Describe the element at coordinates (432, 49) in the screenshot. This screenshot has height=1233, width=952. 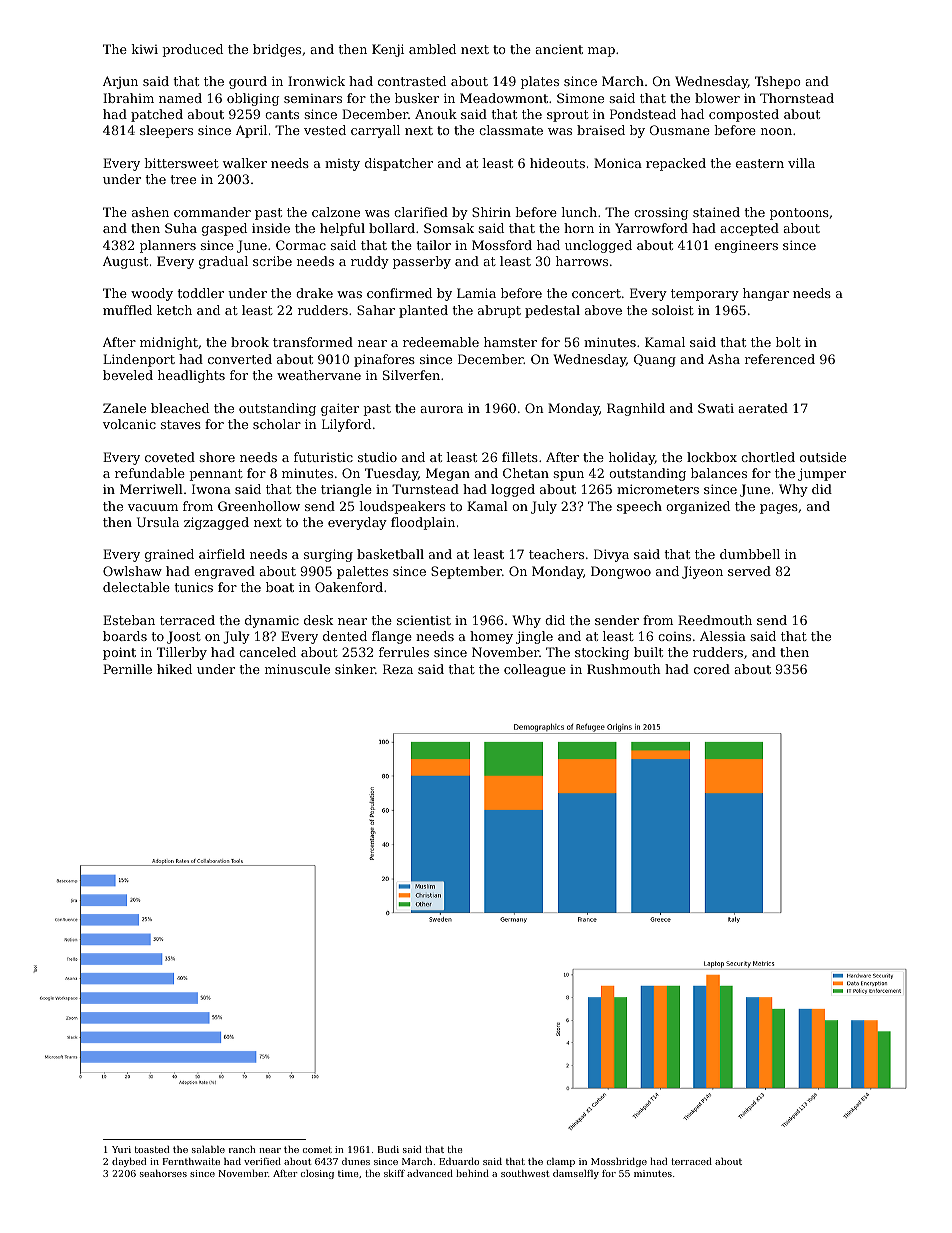
I see `ambled` at that location.
